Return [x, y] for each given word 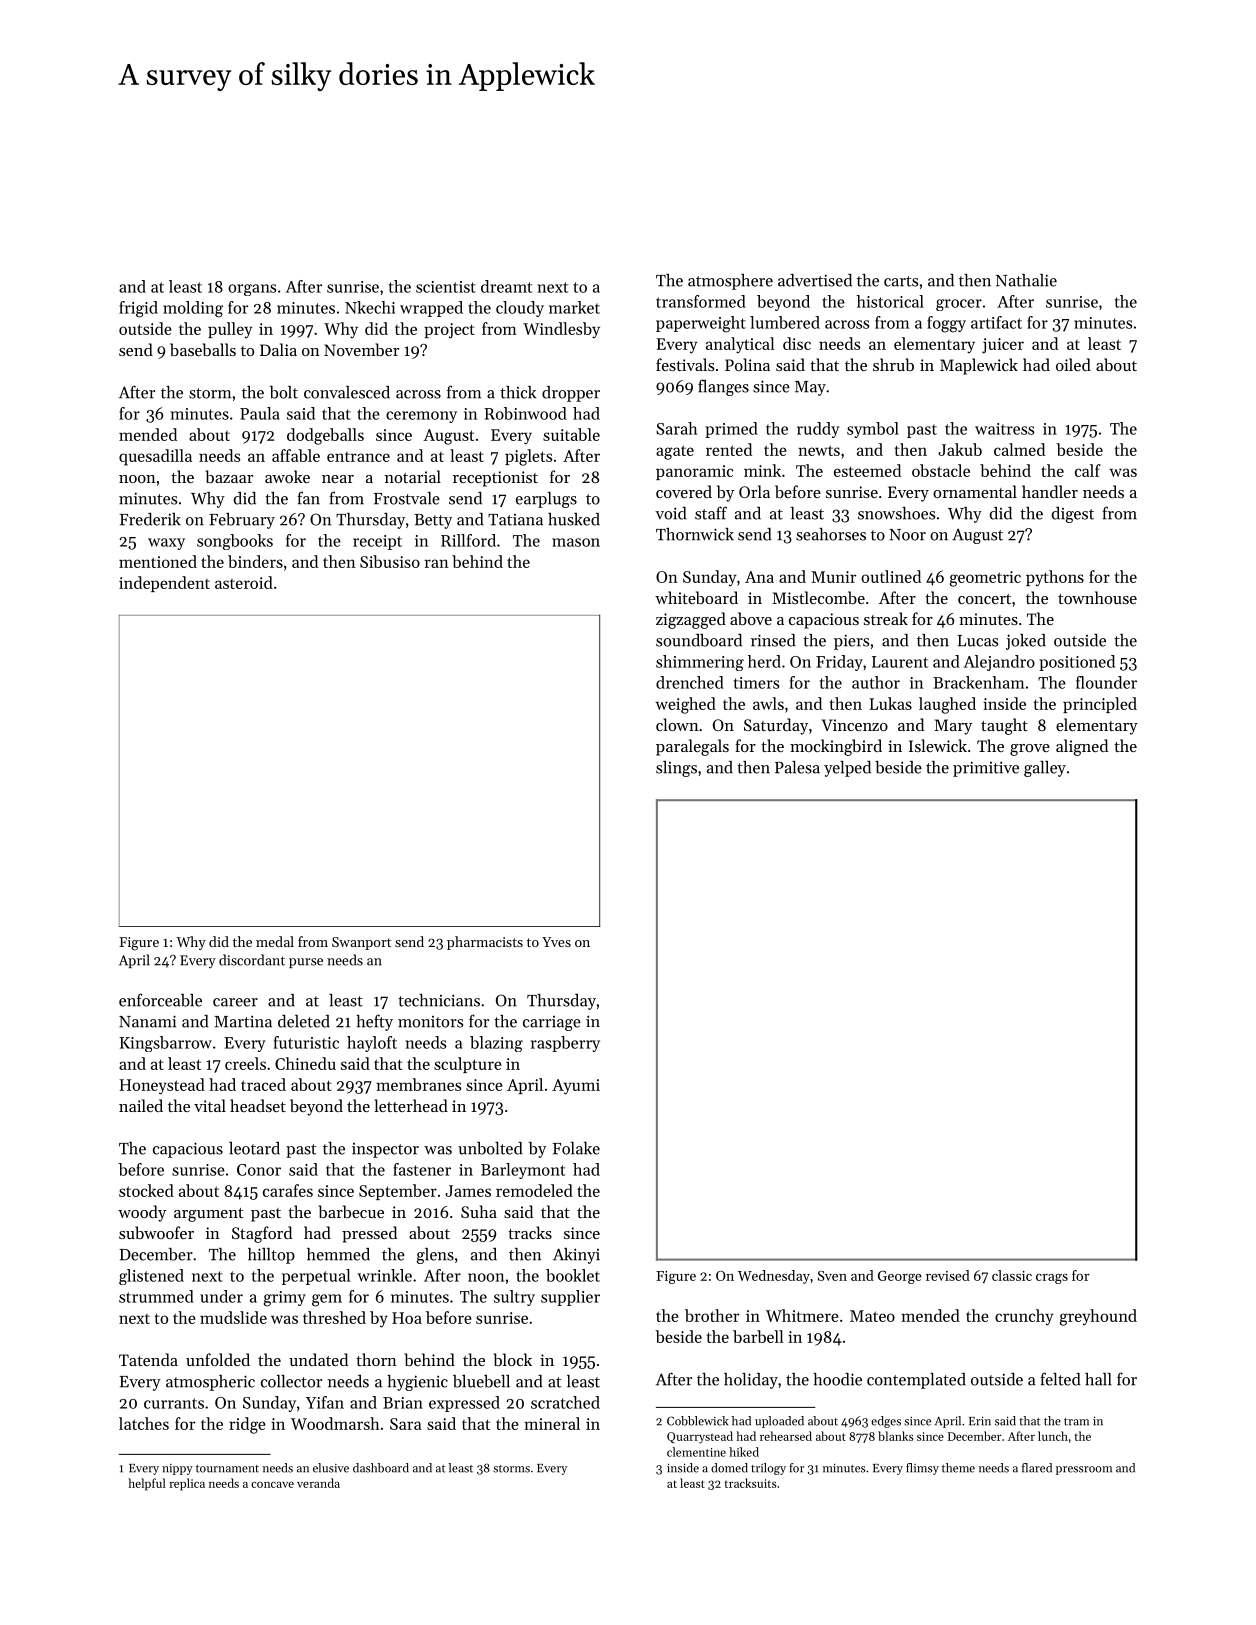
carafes [288, 1190]
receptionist [495, 479]
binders [255, 561]
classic [1012, 1275]
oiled [1073, 364]
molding [193, 309]
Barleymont [523, 1171]
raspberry [565, 1044]
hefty [374, 1022]
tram [1076, 1422]
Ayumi [576, 1087]
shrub [893, 364]
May [810, 388]
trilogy [768, 1469]
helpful [147, 1484]
